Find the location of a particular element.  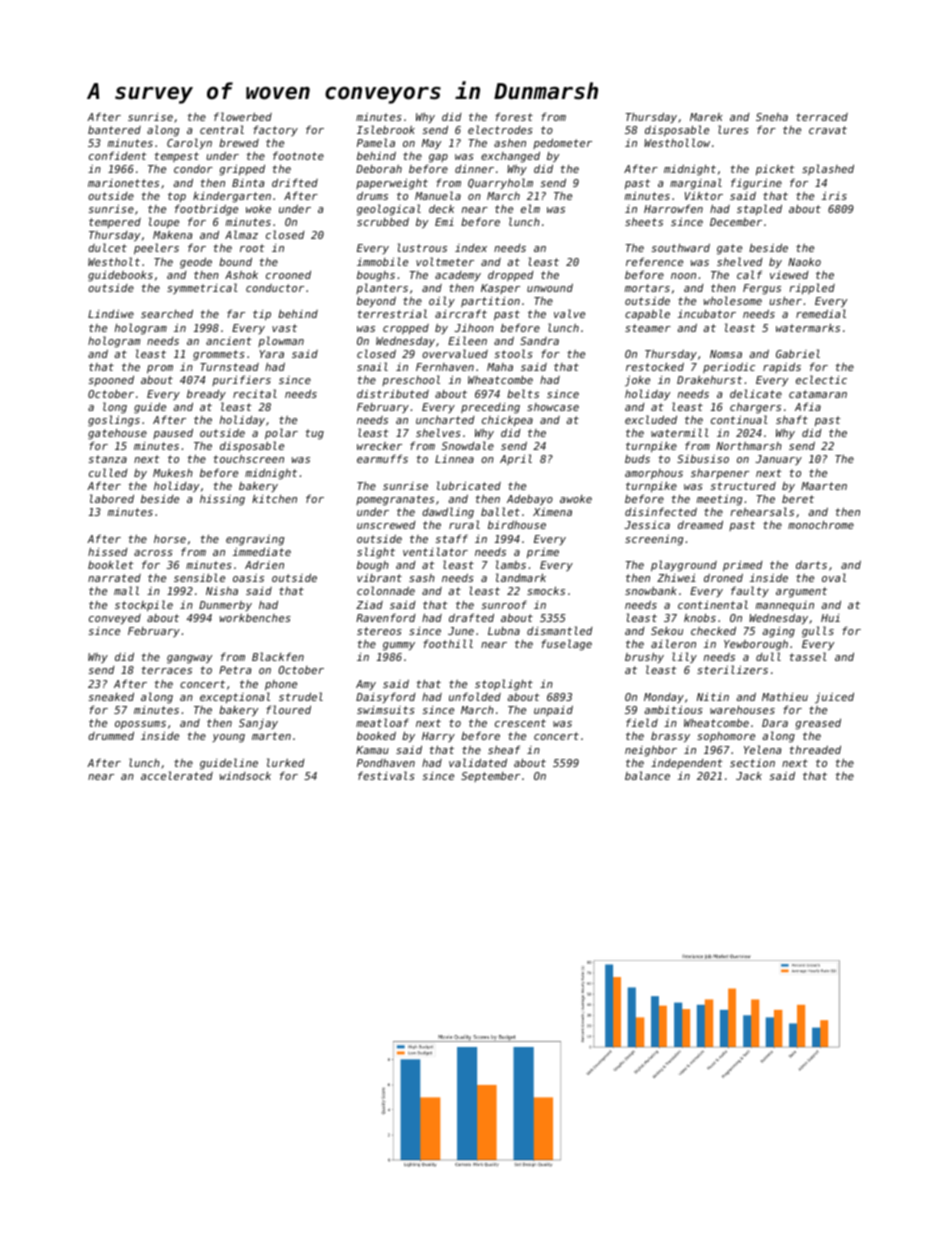

flowerbed is located at coordinates (243, 116).
